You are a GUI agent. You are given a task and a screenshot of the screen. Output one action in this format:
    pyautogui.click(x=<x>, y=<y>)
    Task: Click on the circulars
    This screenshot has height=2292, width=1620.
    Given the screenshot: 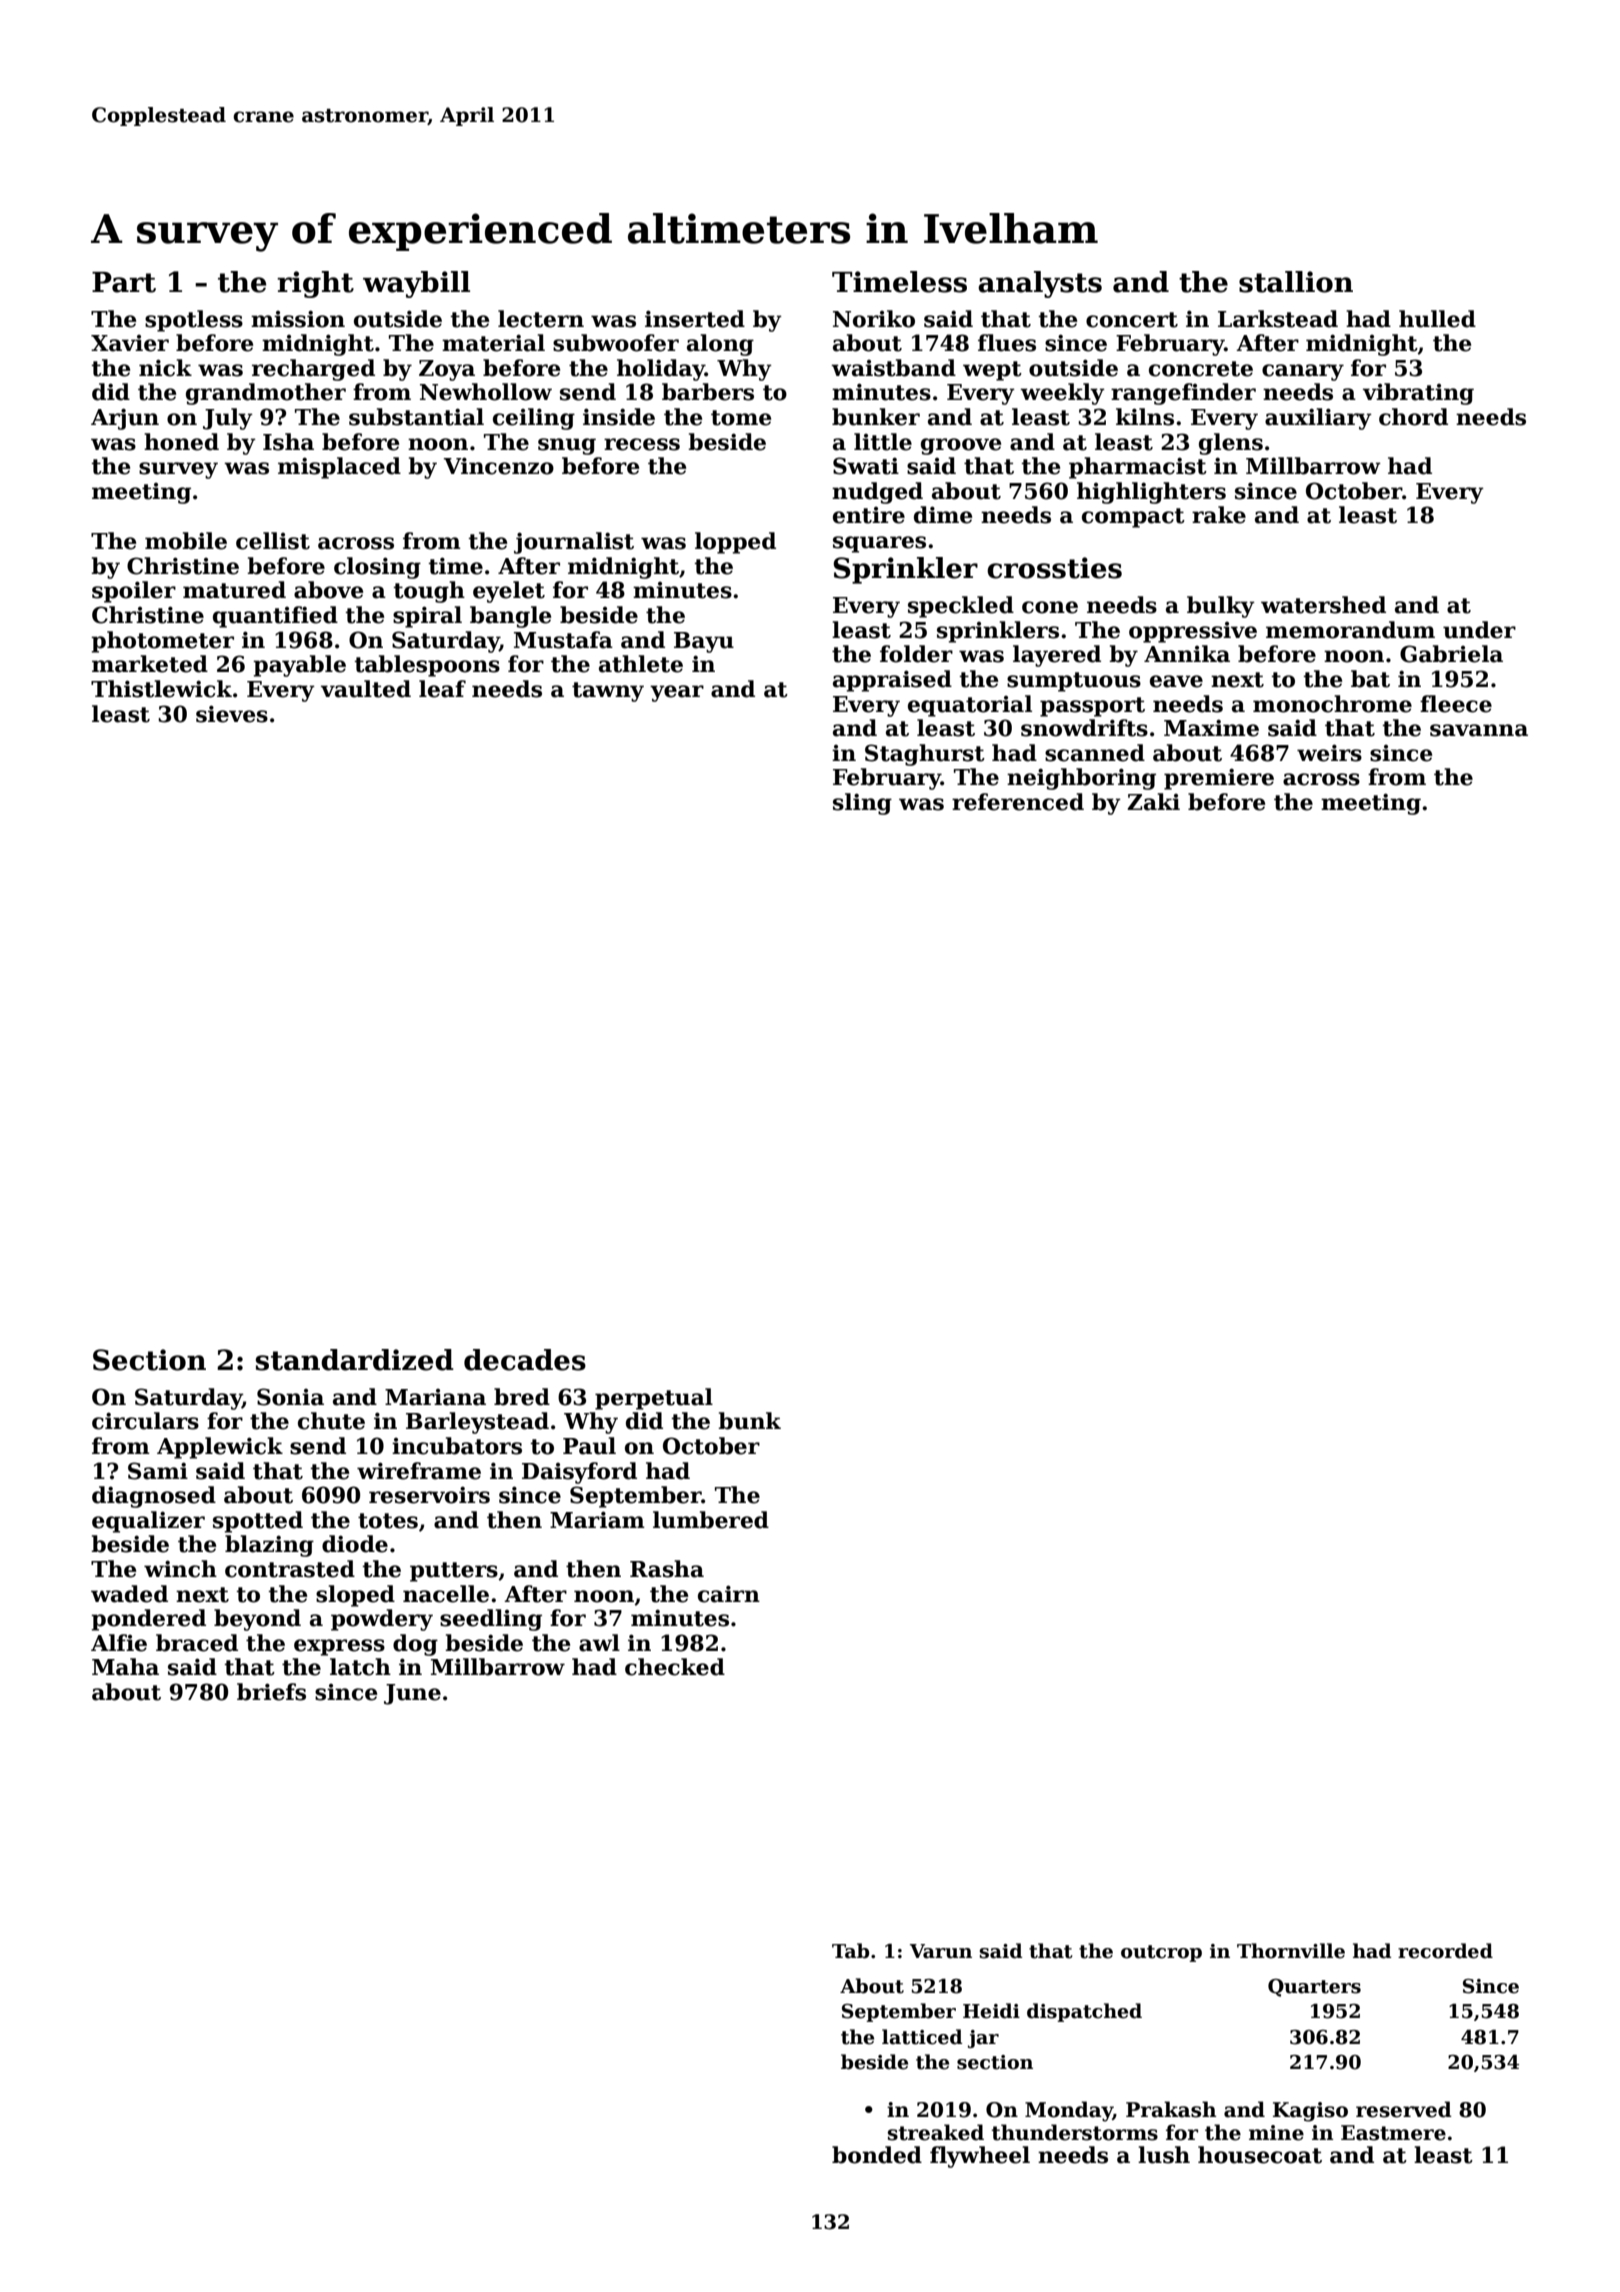 What is the action you would take?
    pyautogui.click(x=145, y=1421)
